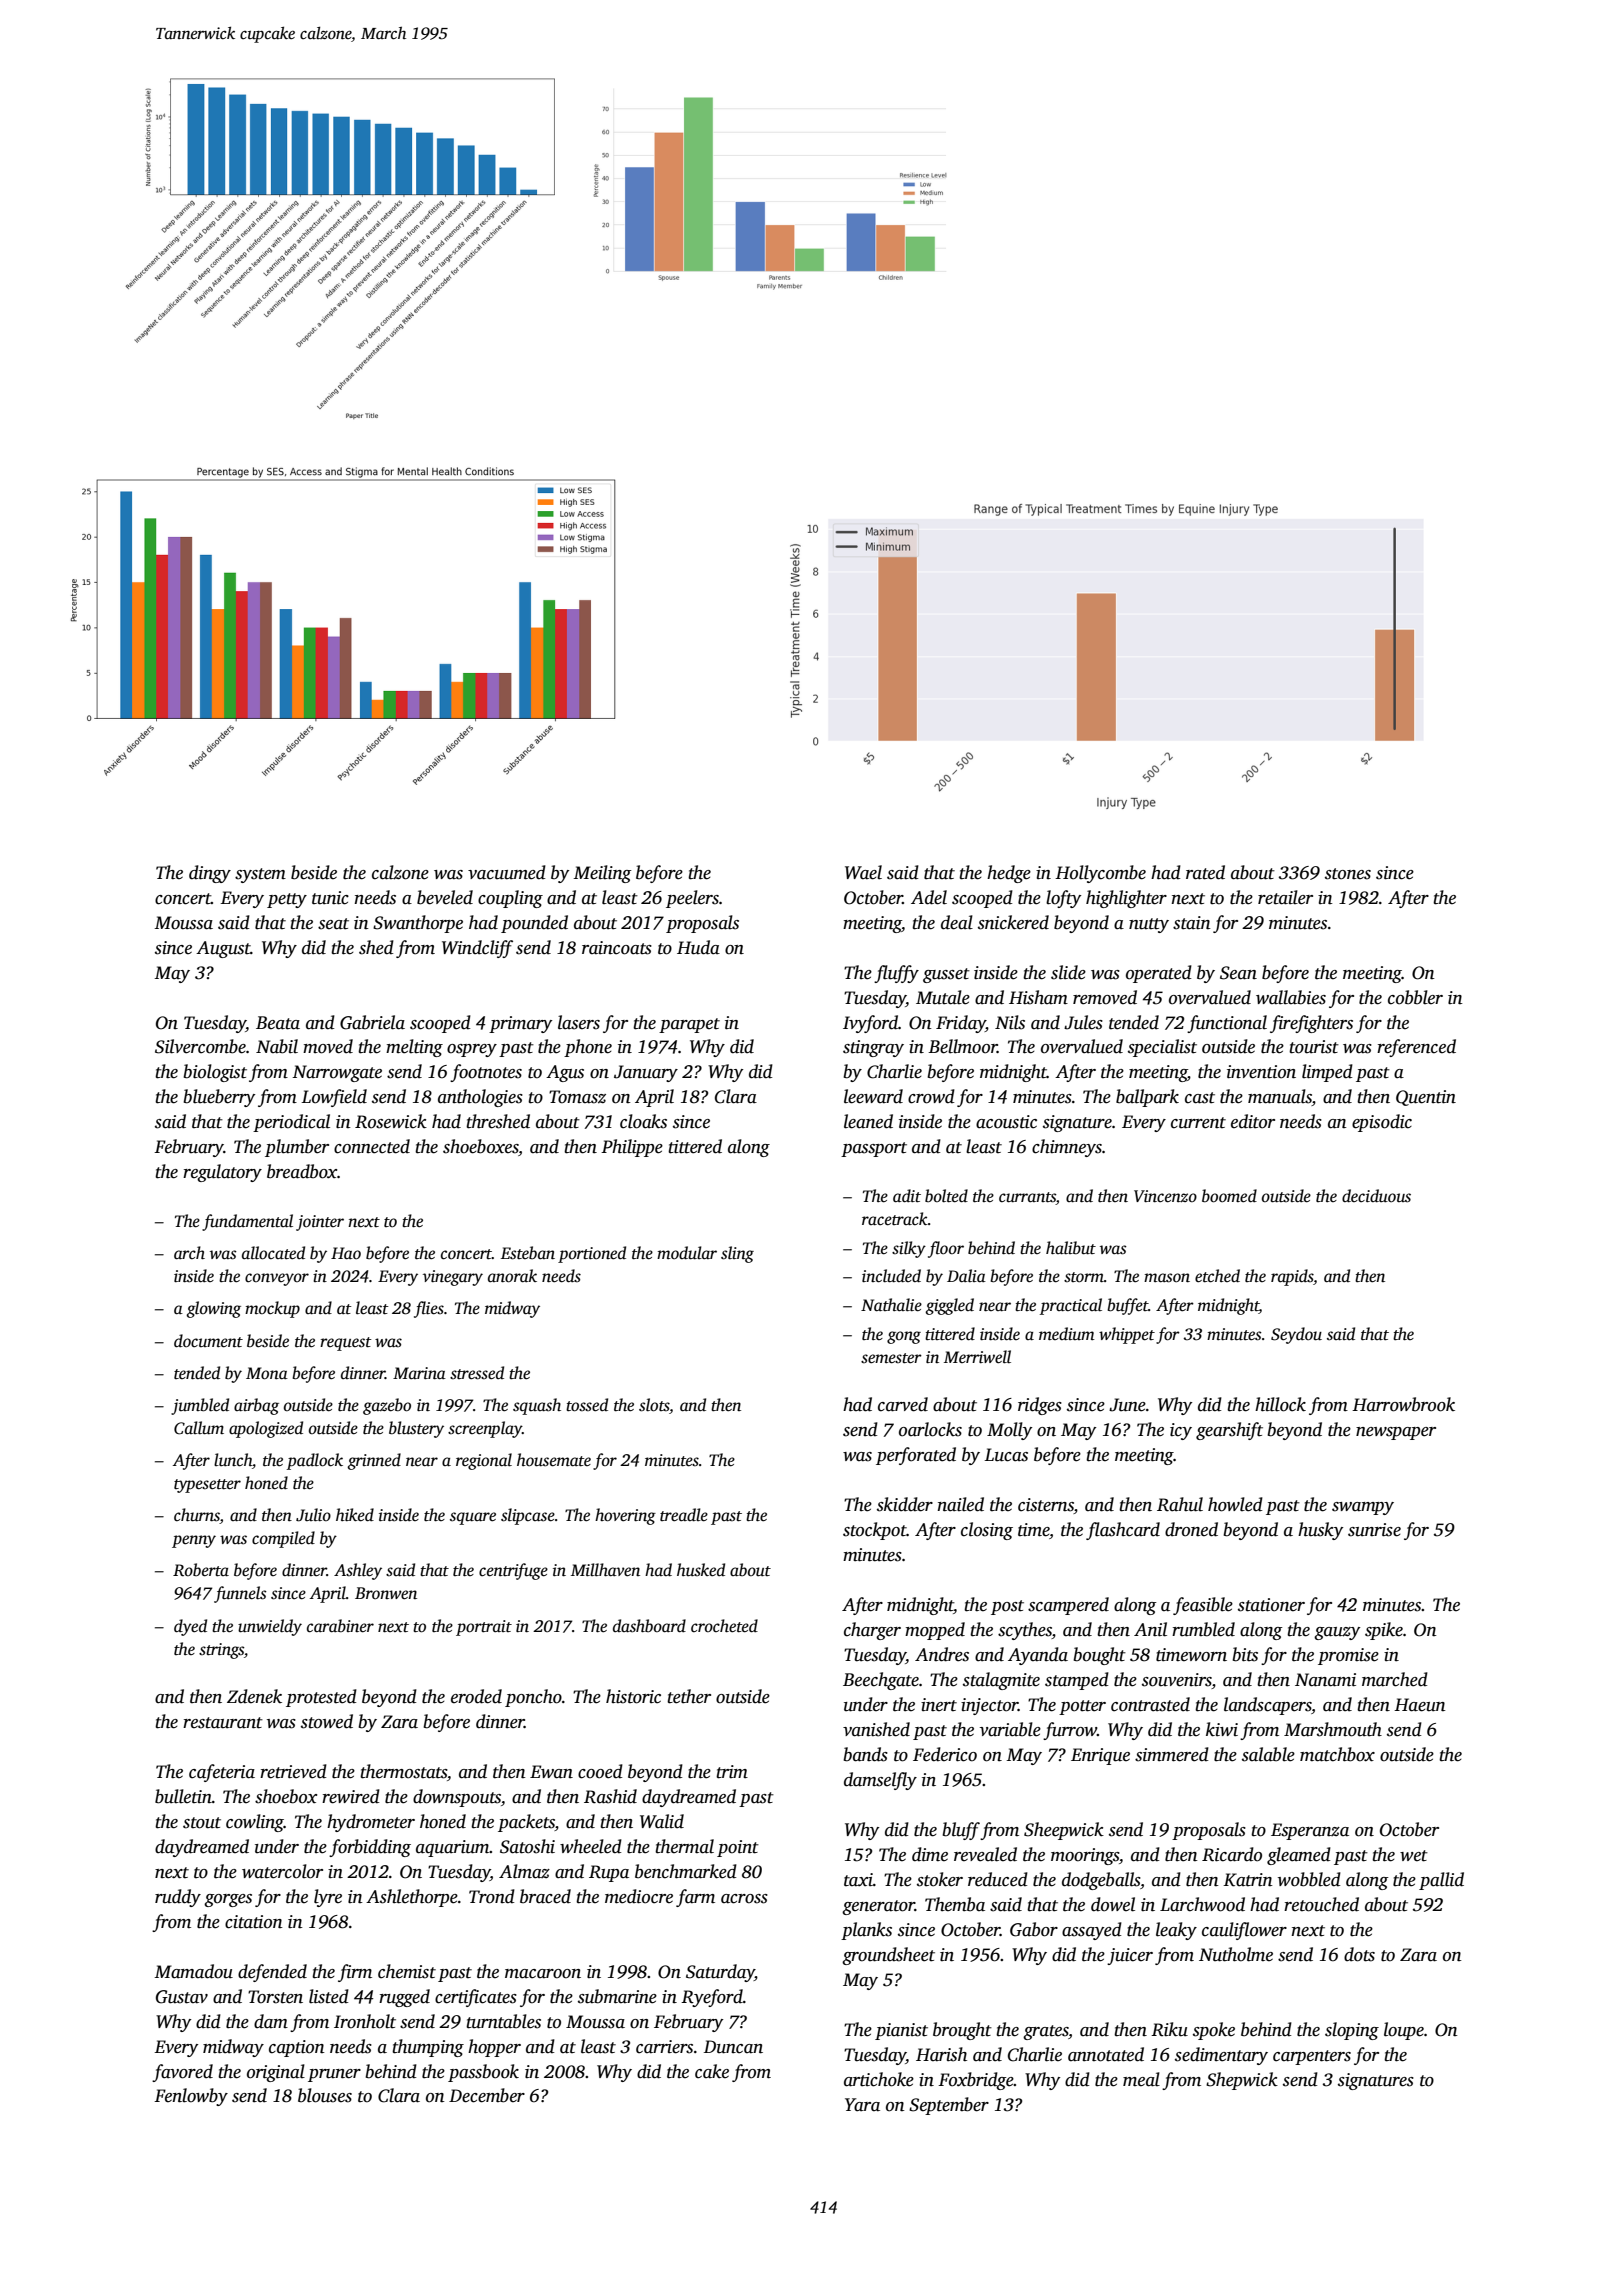  Describe the element at coordinates (1227, 1024) in the screenshot. I see `functional` at that location.
